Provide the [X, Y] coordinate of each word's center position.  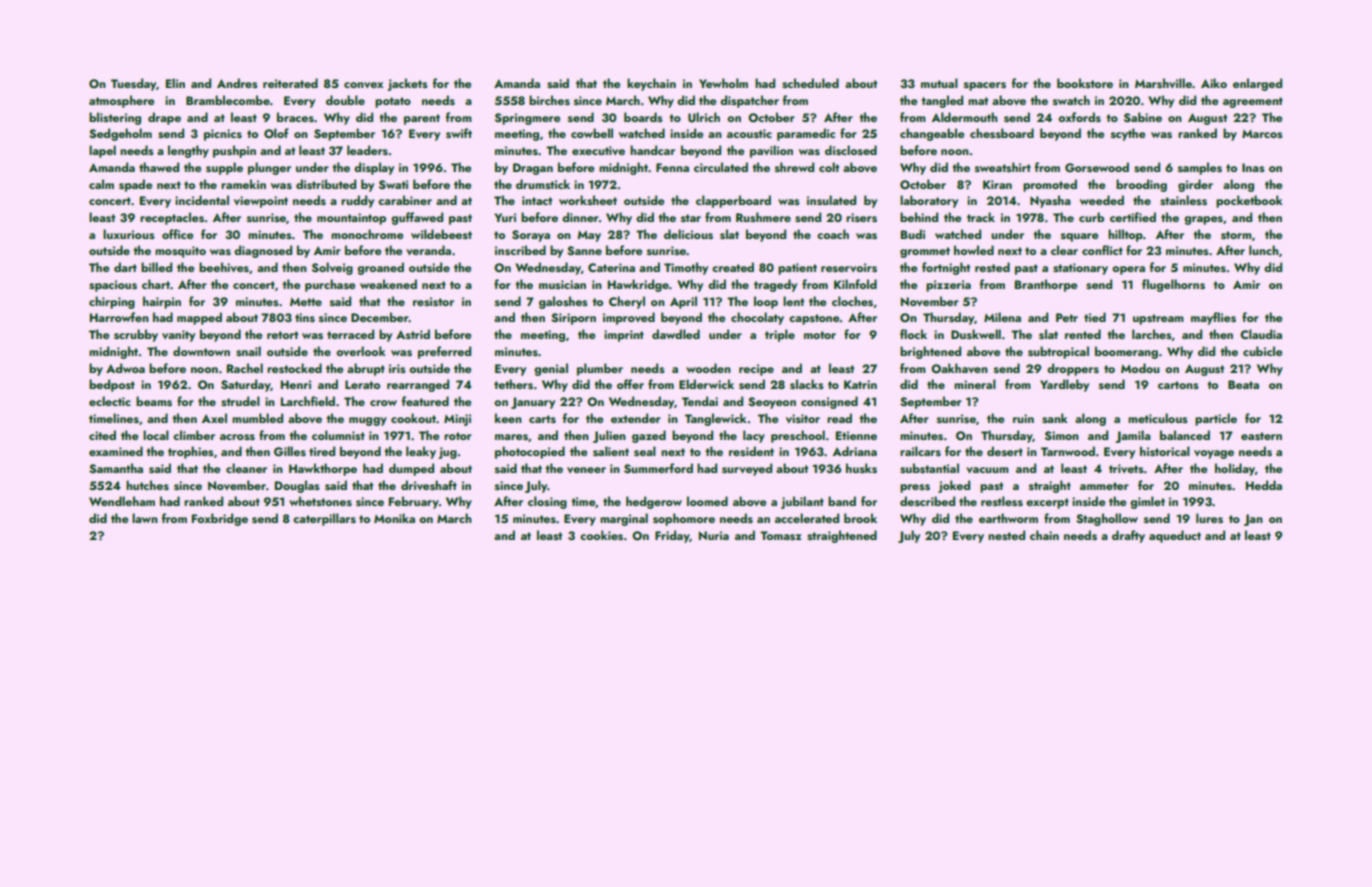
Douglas [297, 486]
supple [224, 168]
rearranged [418, 385]
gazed [649, 436]
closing [547, 502]
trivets [1126, 468]
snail [248, 351]
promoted [1050, 185]
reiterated [290, 83]
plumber [600, 369]
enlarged [1257, 84]
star [691, 218]
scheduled [810, 83]
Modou [1140, 368]
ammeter [1104, 486]
